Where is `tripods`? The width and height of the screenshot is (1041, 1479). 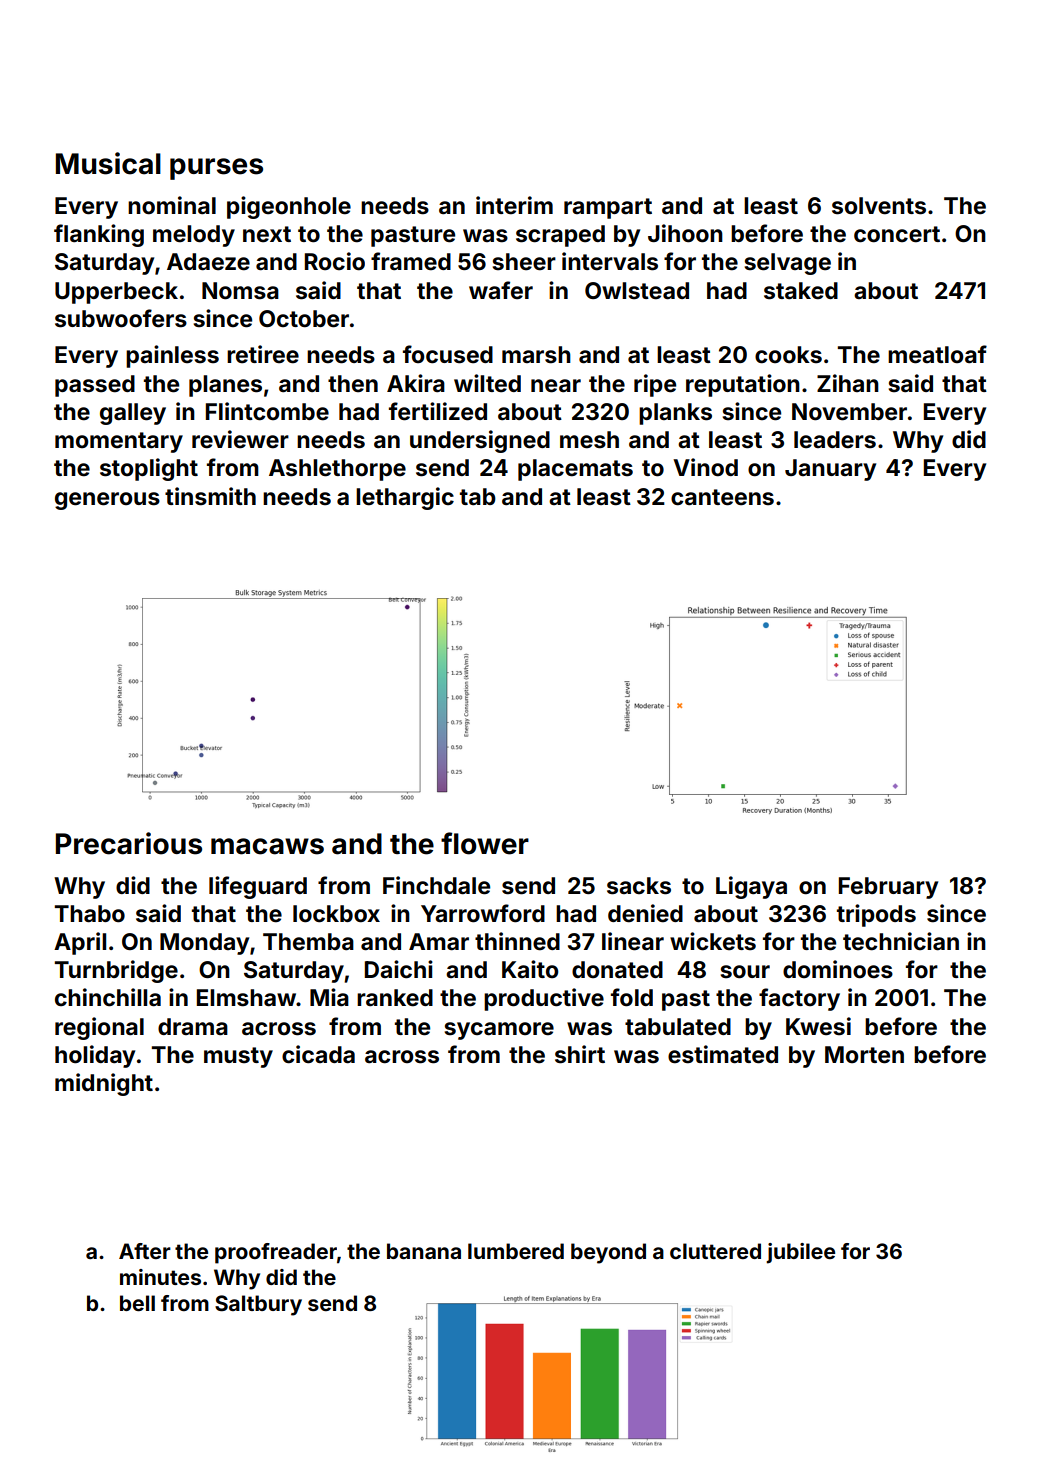
tripods is located at coordinates (876, 915).
